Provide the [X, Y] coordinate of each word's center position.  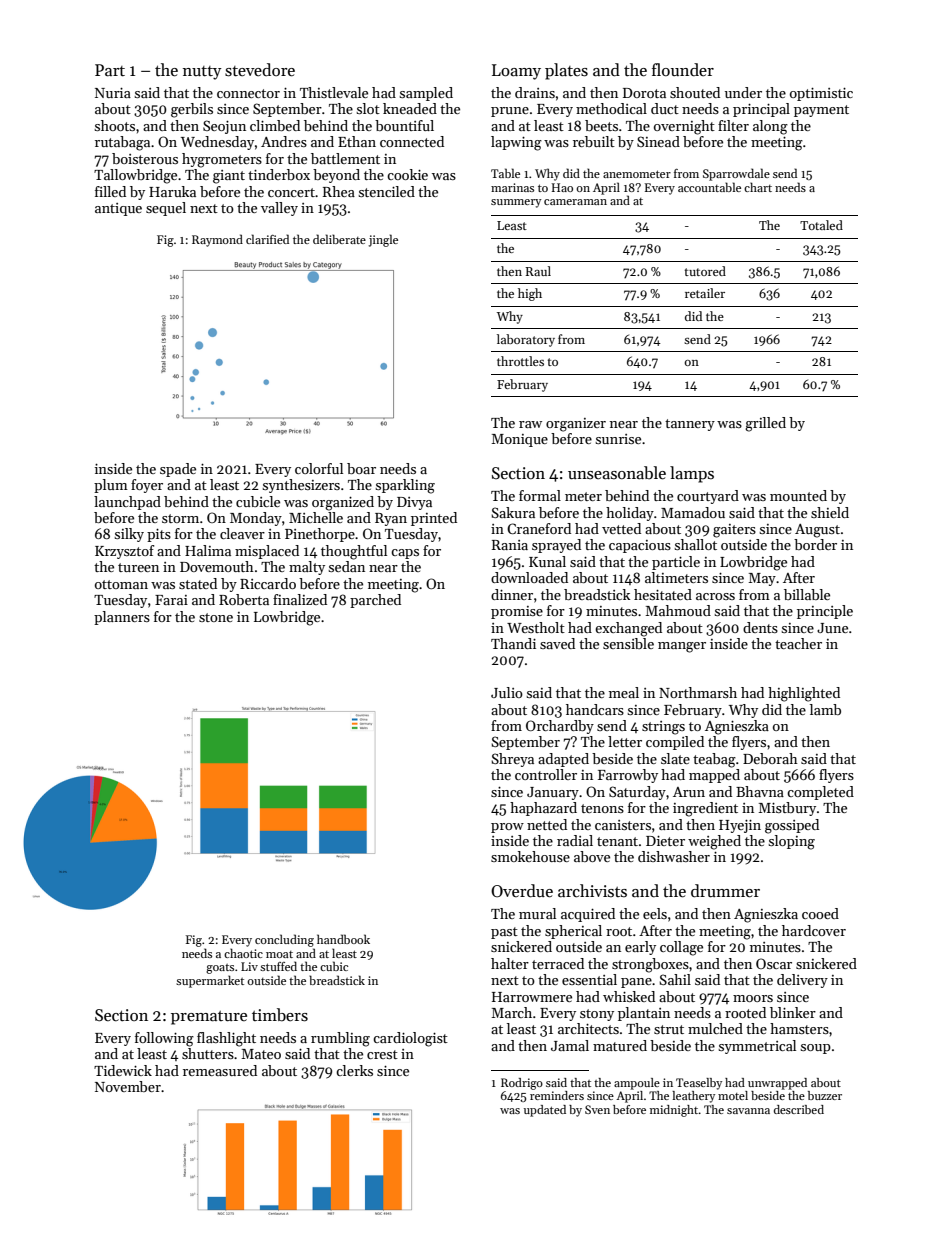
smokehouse [530, 856]
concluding [284, 940]
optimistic [821, 94]
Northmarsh [698, 692]
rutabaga [122, 143]
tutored [705, 271]
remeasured [220, 1070]
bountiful [404, 125]
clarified [267, 239]
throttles [520, 361]
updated [545, 1111]
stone [216, 617]
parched [375, 601]
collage [681, 948]
